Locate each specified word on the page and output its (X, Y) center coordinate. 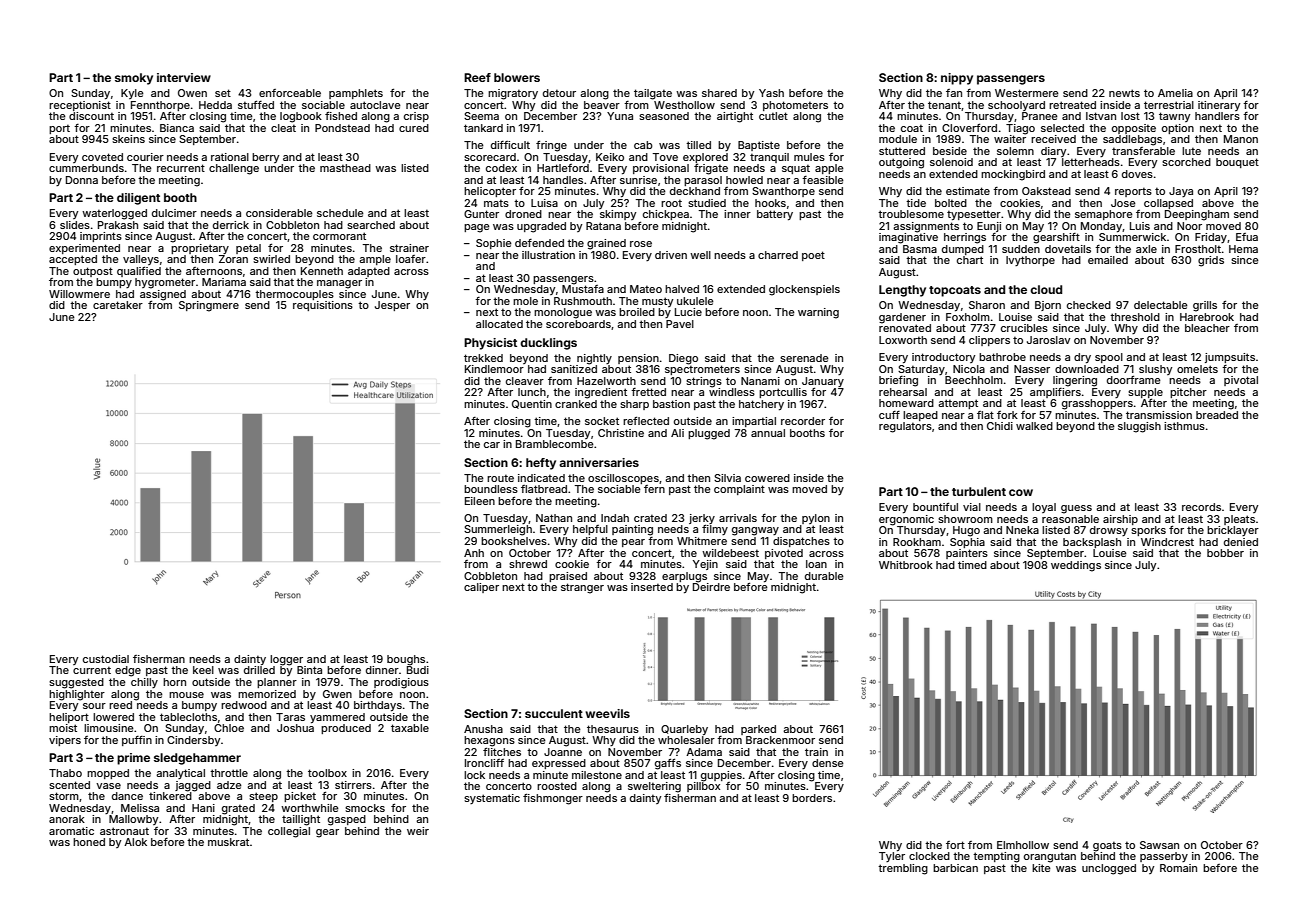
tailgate (653, 94)
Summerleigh (498, 530)
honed (89, 842)
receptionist (80, 106)
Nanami (760, 381)
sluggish (1139, 427)
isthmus (1184, 426)
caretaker (118, 305)
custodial (106, 659)
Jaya (1181, 192)
